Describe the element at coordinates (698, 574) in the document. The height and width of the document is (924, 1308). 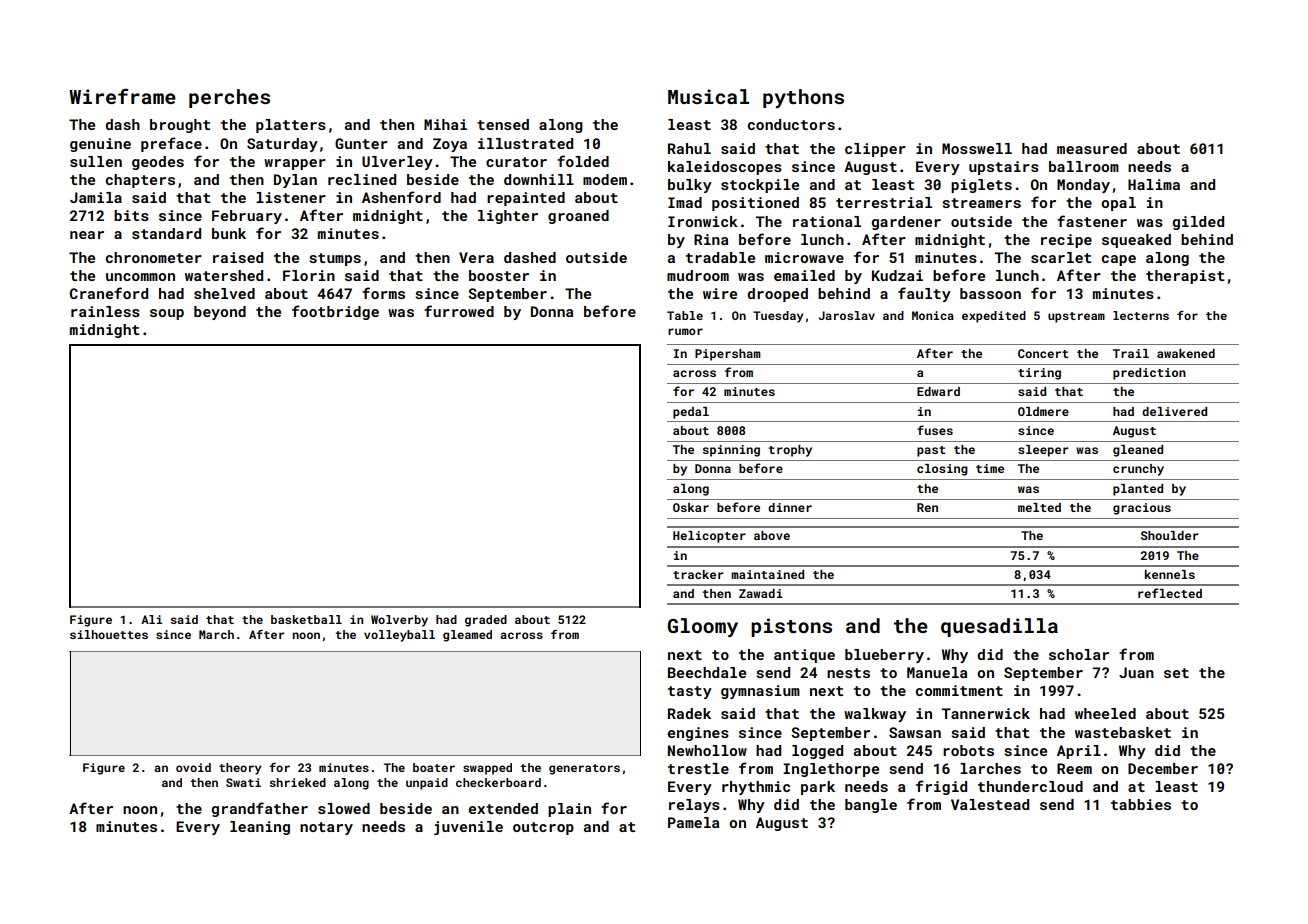
I see `tracker` at that location.
